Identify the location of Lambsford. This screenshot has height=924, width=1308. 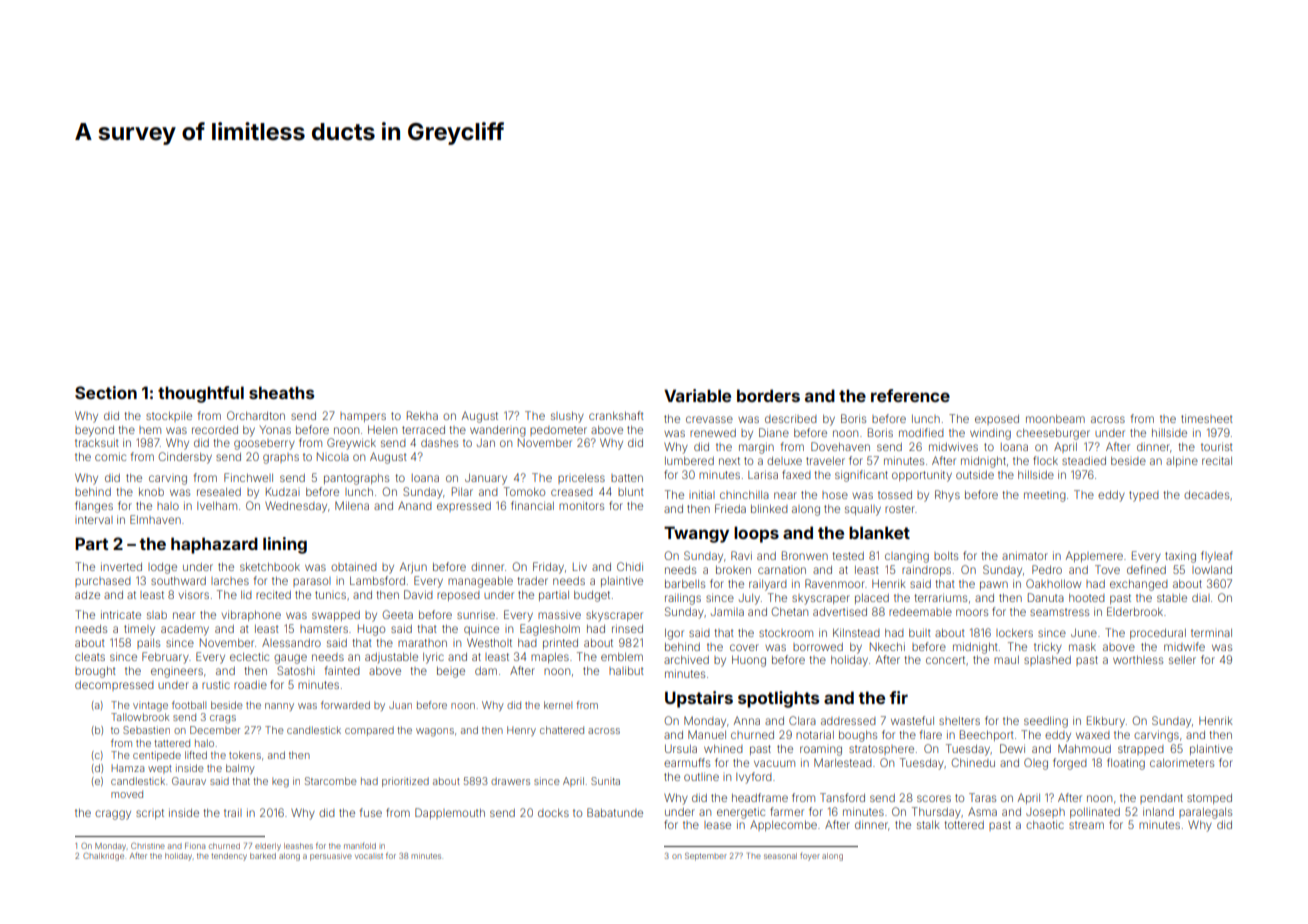
(377, 580).
